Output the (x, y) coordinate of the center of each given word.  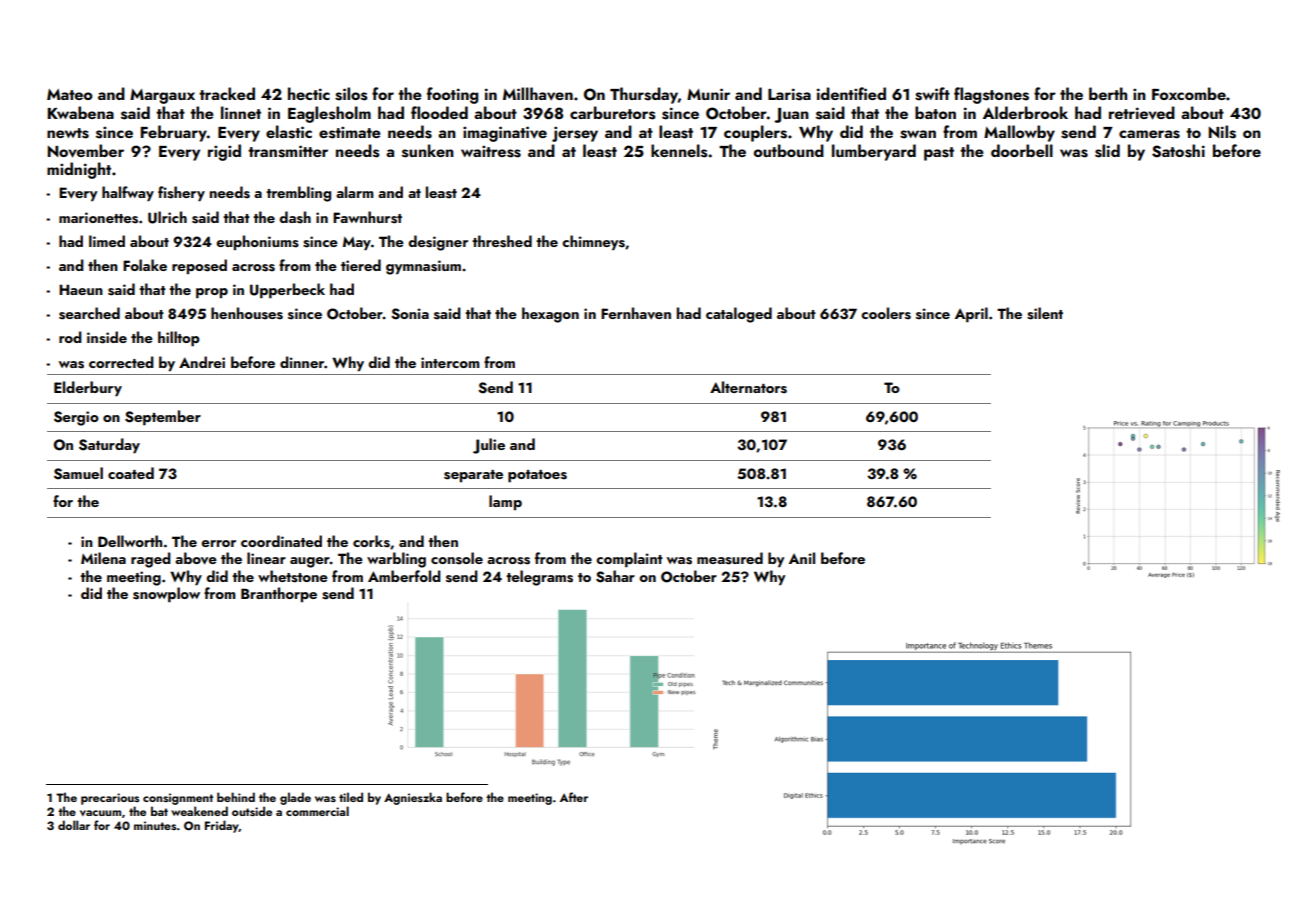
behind (236, 797)
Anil (802, 558)
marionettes (98, 218)
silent (1045, 313)
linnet (241, 112)
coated (131, 473)
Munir (708, 94)
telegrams (539, 578)
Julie (489, 446)
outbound (789, 150)
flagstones (991, 95)
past (939, 154)
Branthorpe (279, 594)
